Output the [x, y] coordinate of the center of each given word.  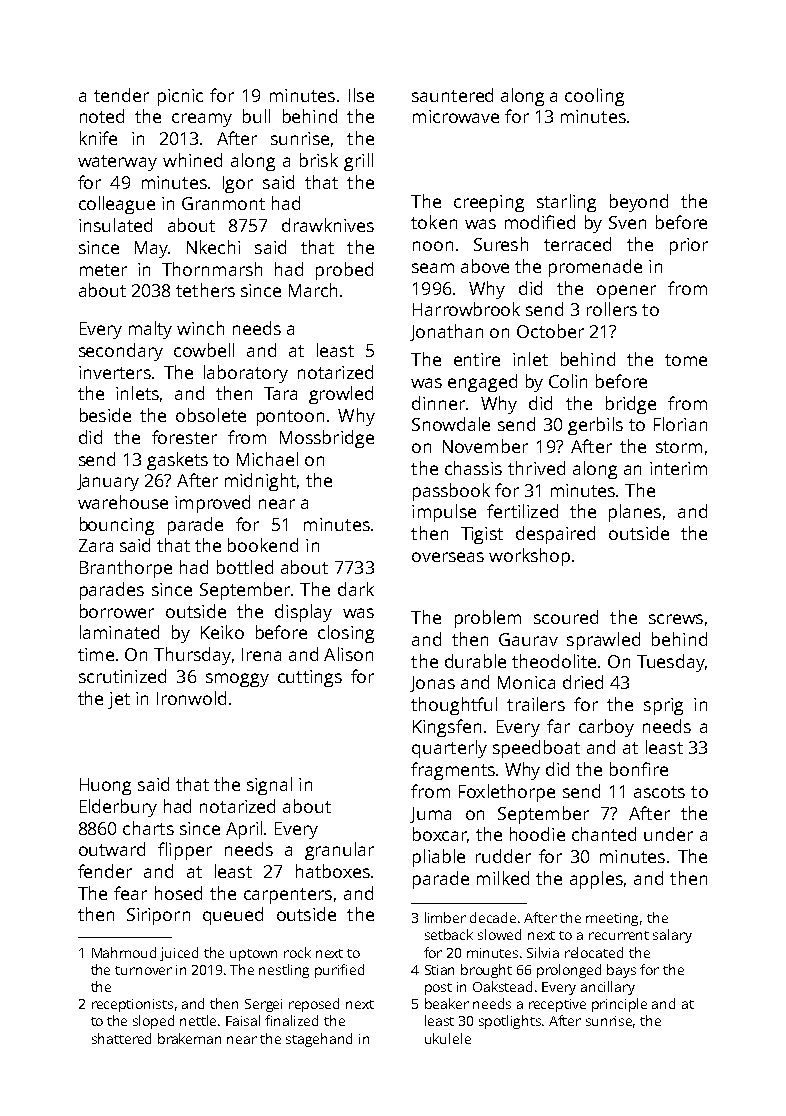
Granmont [223, 203]
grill [358, 162]
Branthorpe [126, 569]
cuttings [310, 678]
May [151, 249]
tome [686, 360]
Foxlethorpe [507, 793]
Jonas [432, 684]
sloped [153, 1022]
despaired [555, 535]
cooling [594, 97]
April [244, 830]
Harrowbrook [466, 309]
